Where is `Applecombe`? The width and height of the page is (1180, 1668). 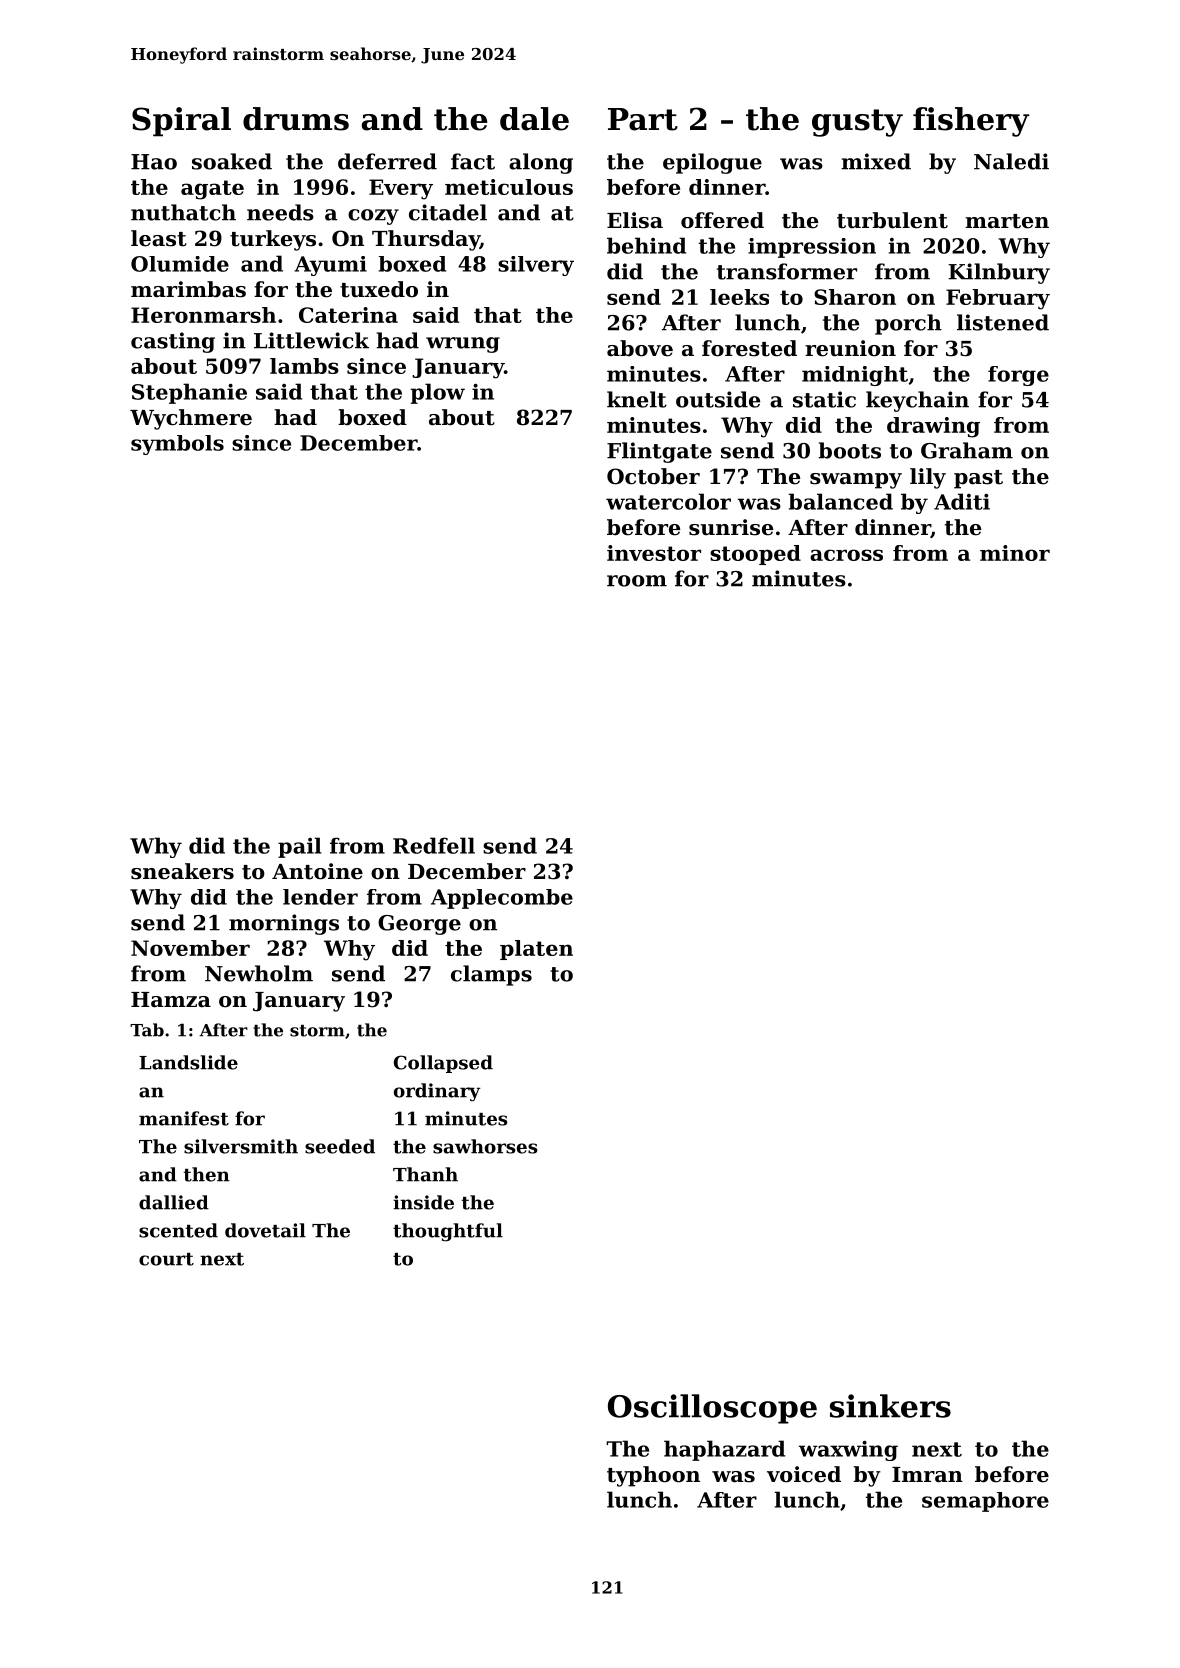
Applecombe is located at coordinates (502, 899).
